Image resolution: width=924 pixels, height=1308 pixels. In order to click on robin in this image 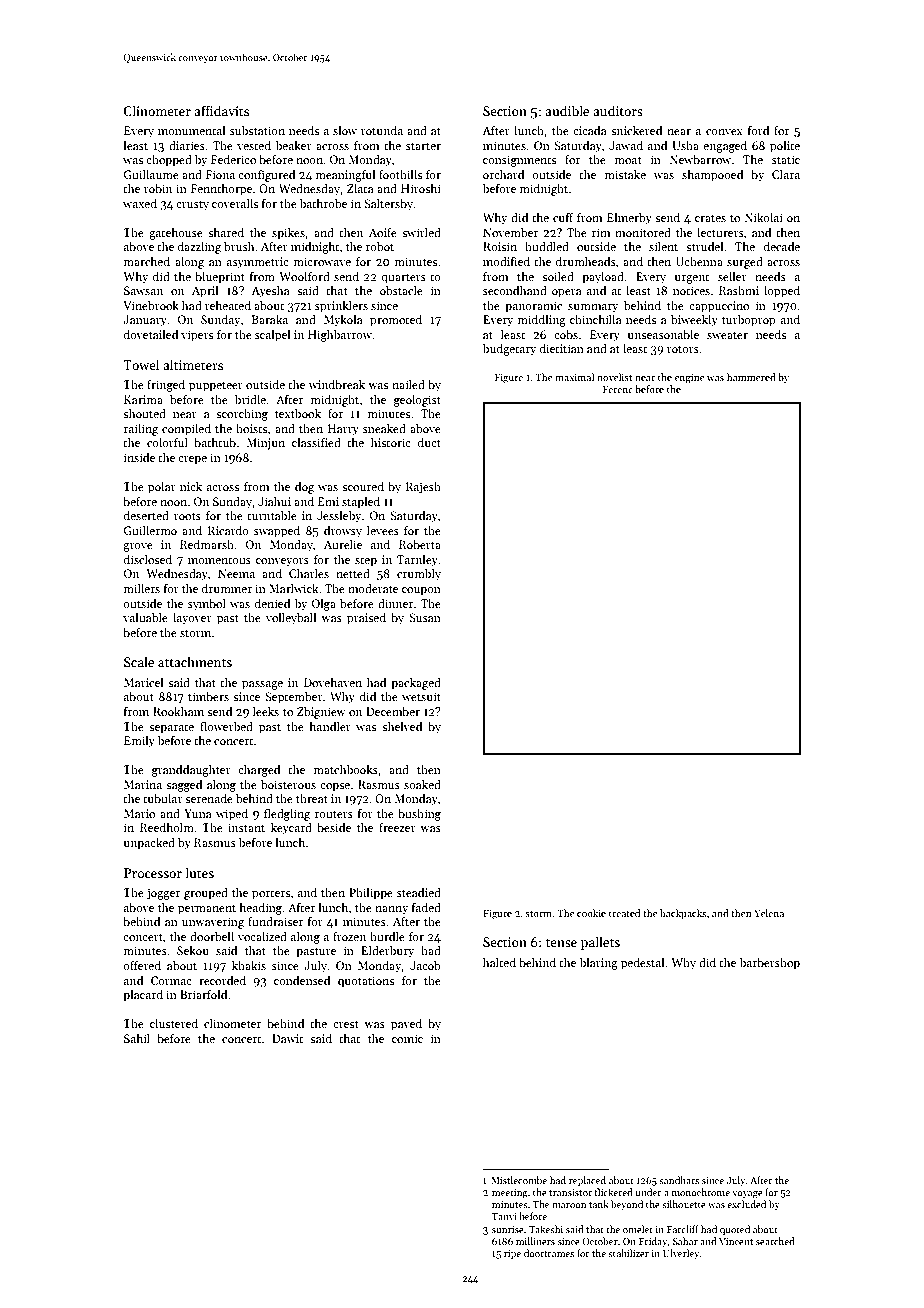, I will do `click(158, 188)`.
